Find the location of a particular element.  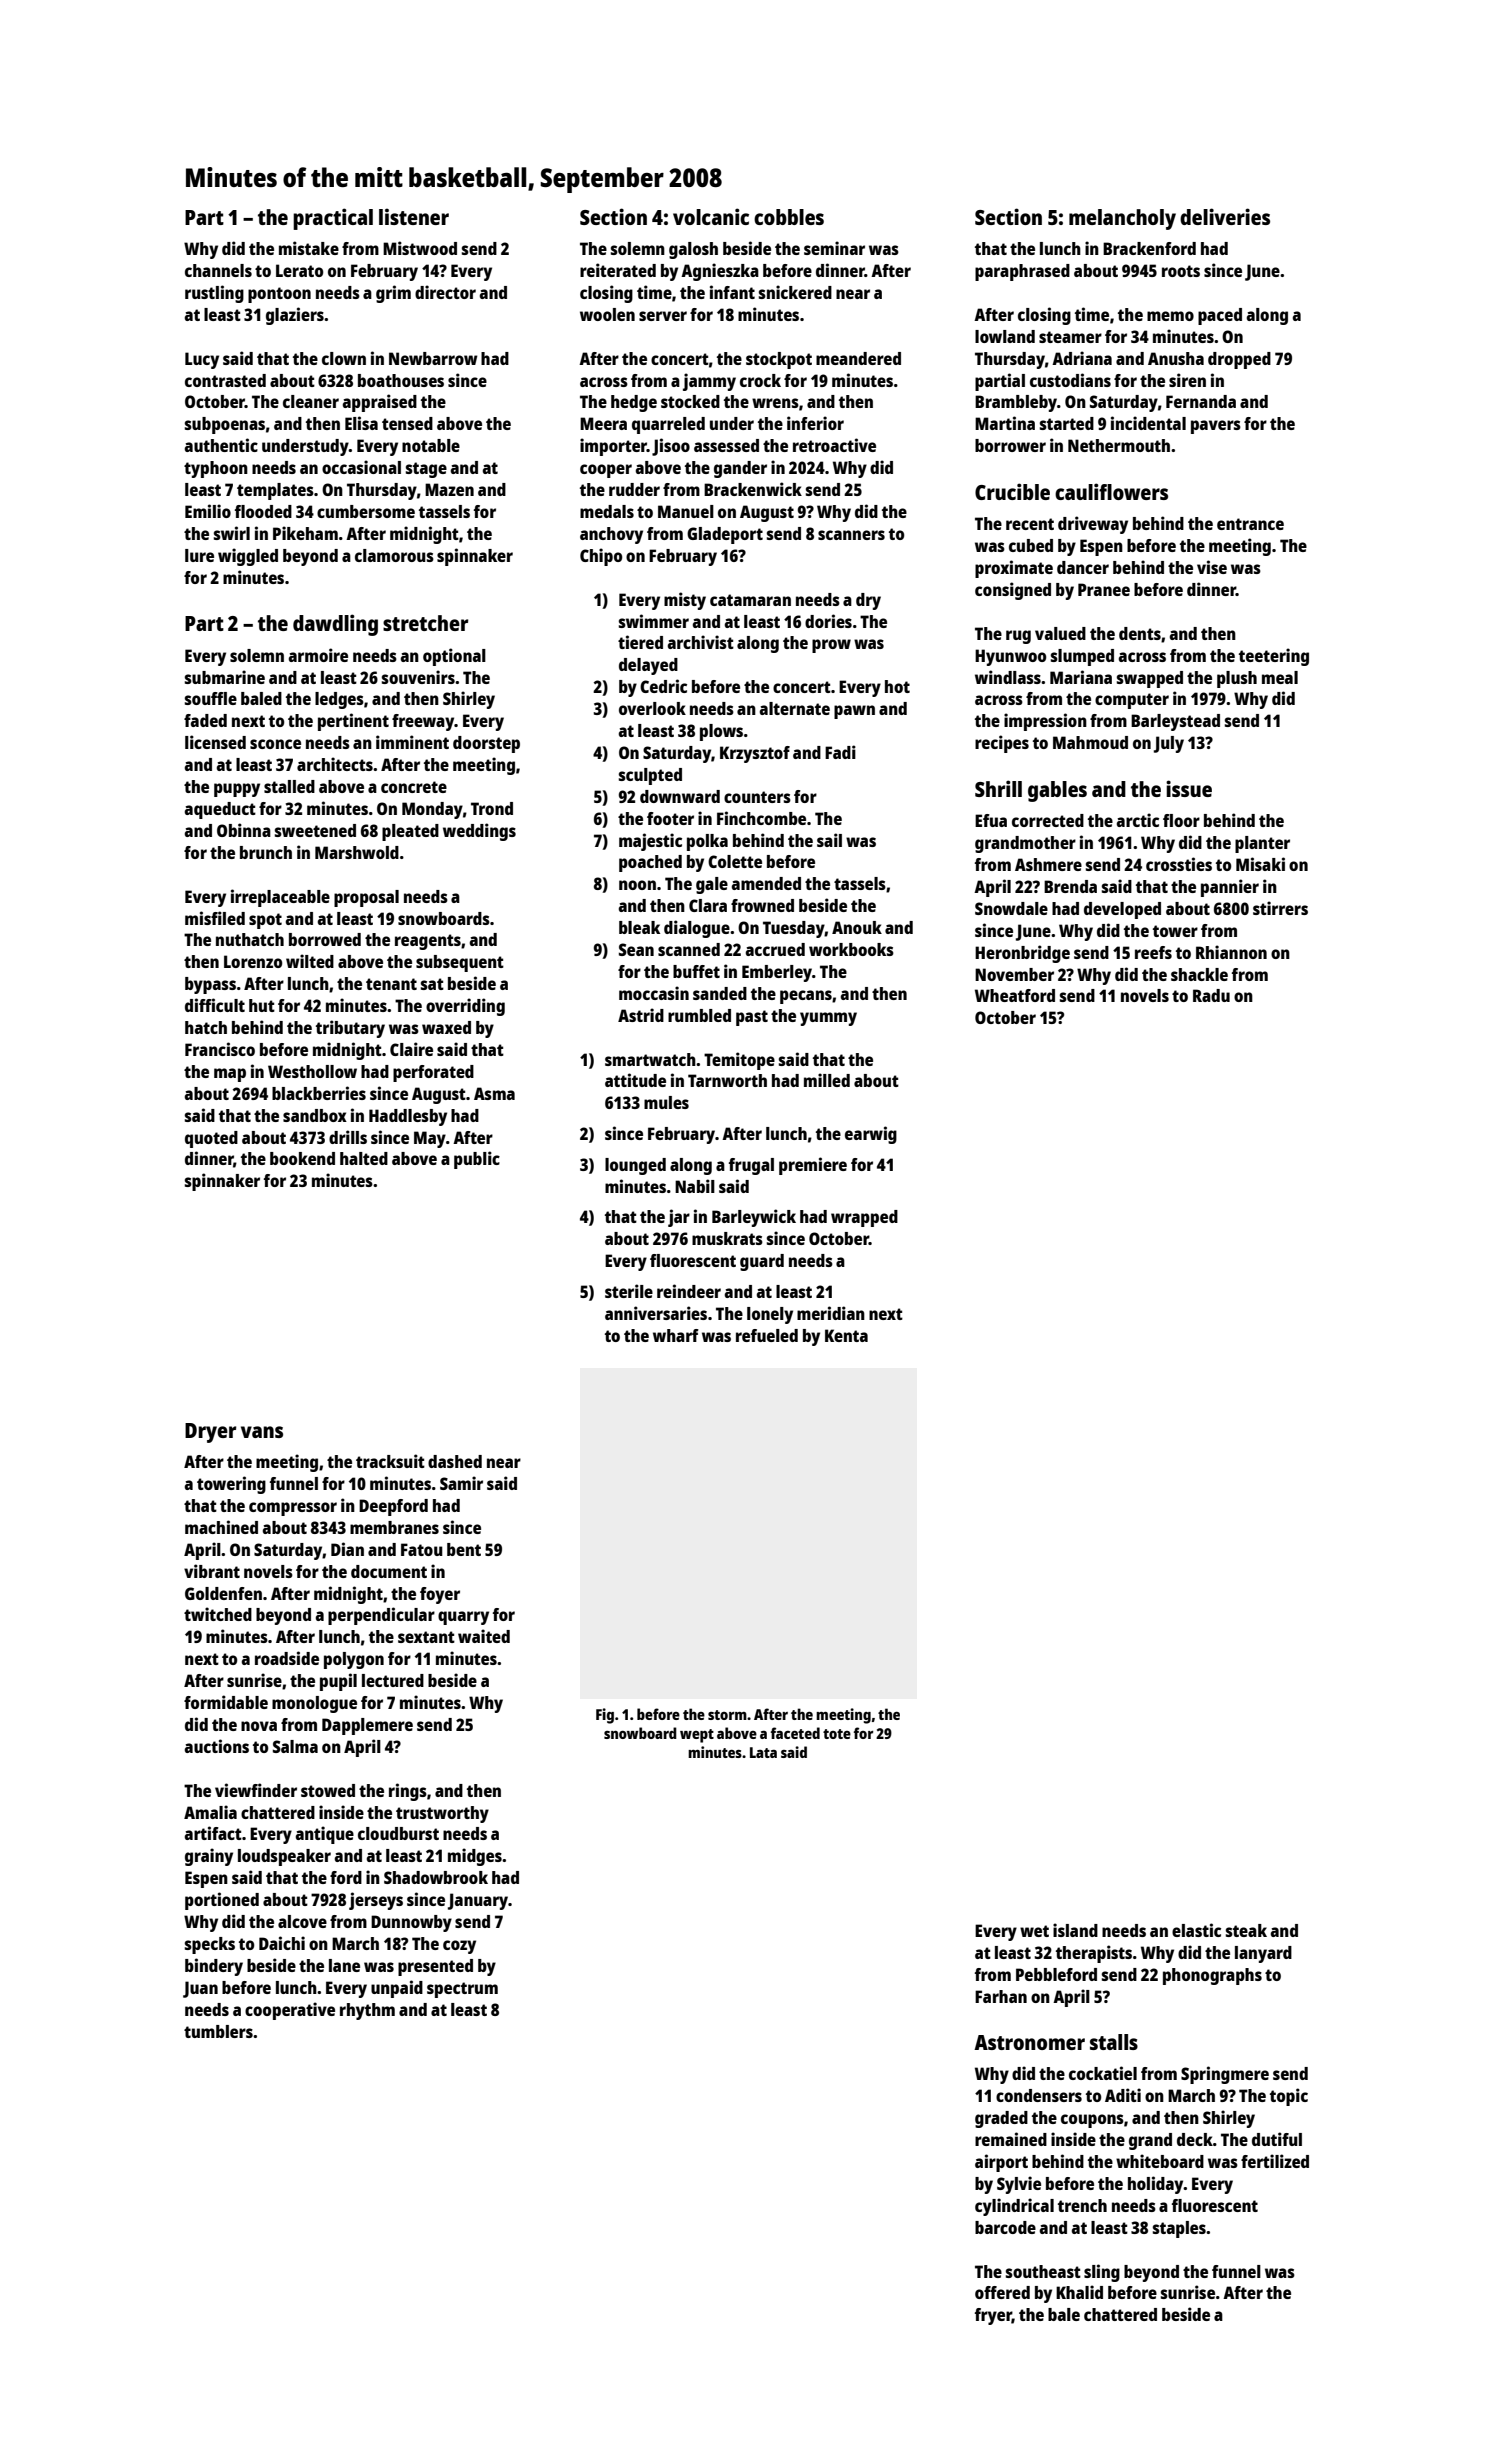

formidable is located at coordinates (226, 1702).
